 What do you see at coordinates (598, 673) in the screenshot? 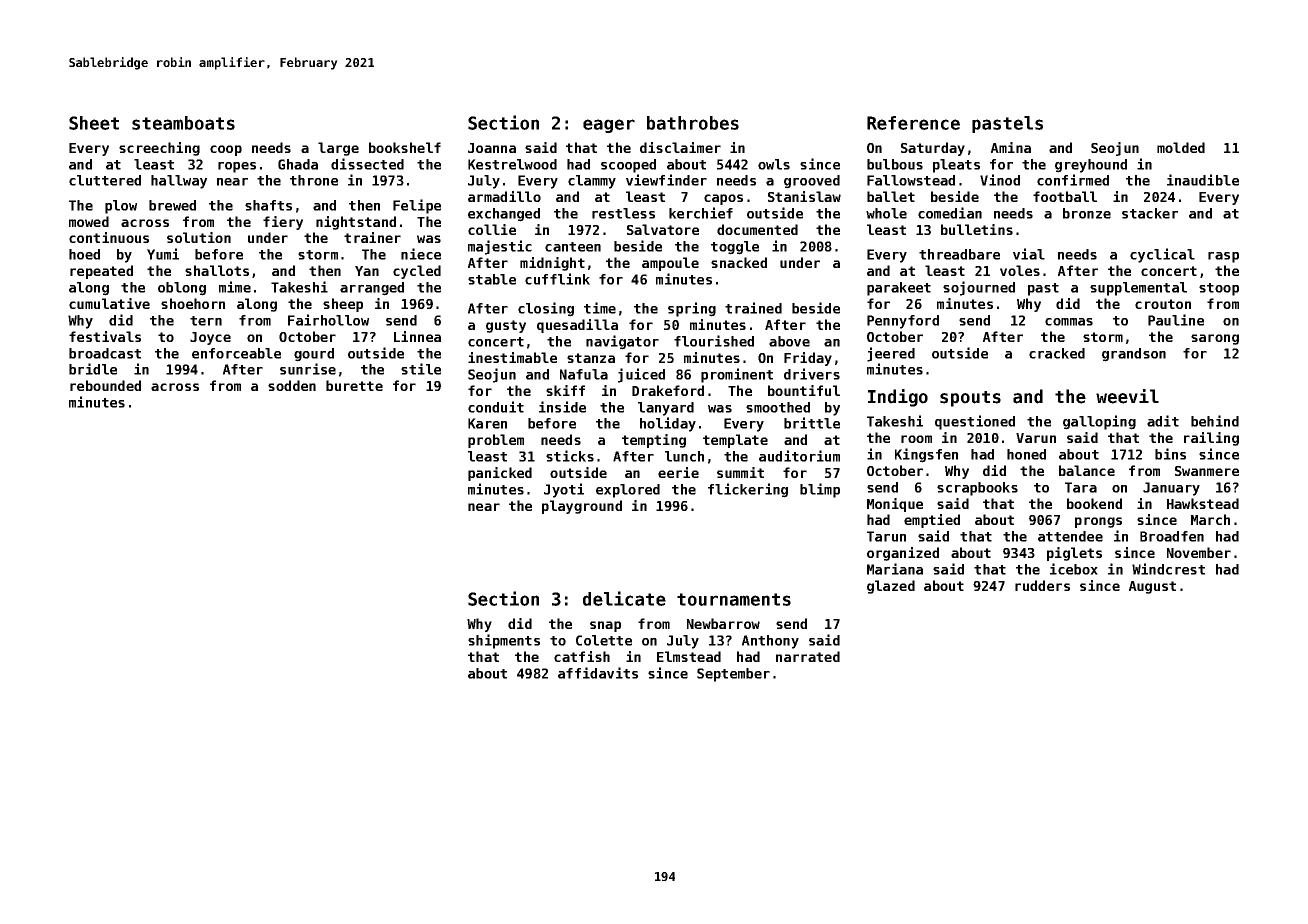
I see `affidavits` at bounding box center [598, 673].
